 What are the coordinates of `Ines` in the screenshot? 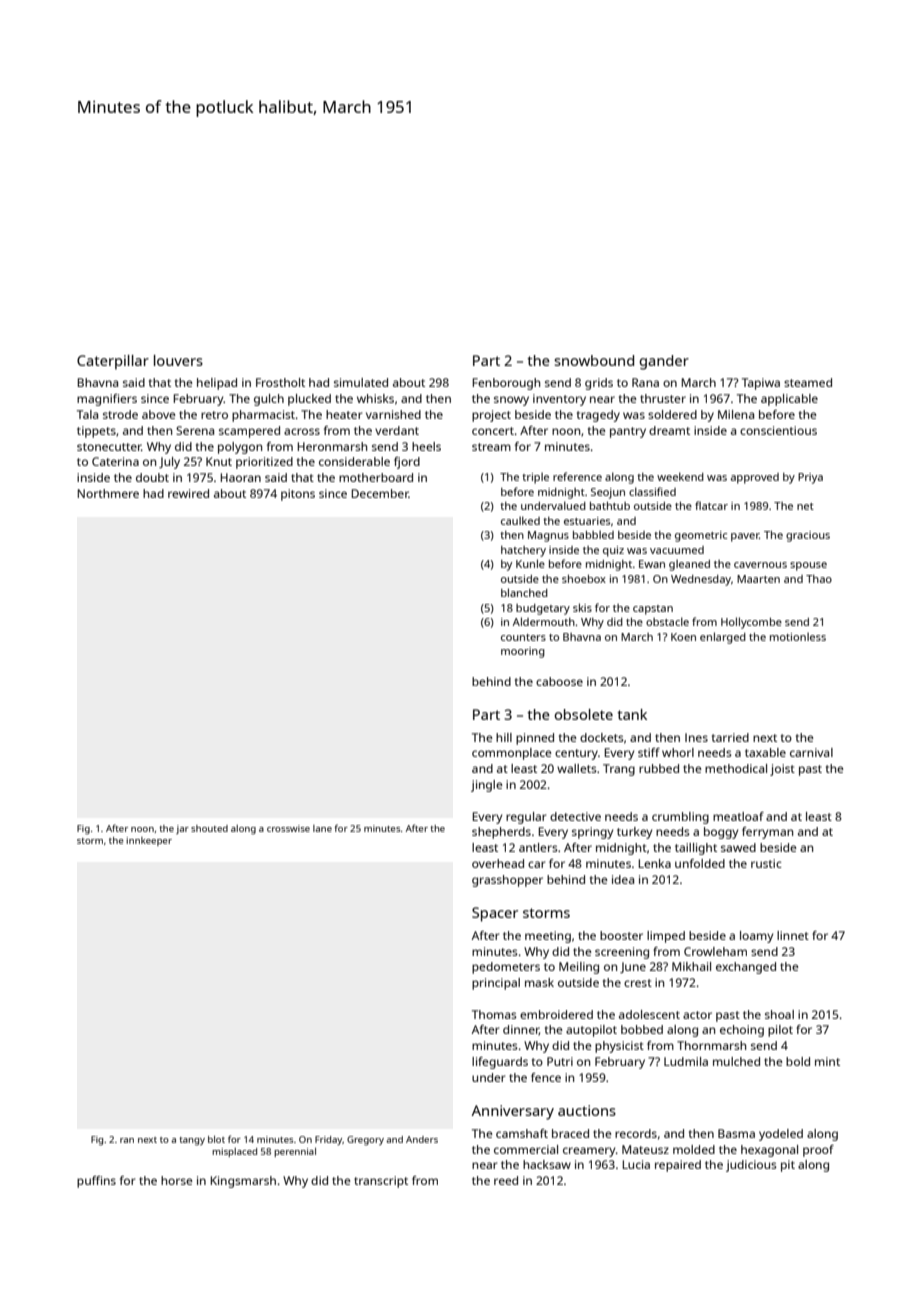 It's located at (696, 737).
